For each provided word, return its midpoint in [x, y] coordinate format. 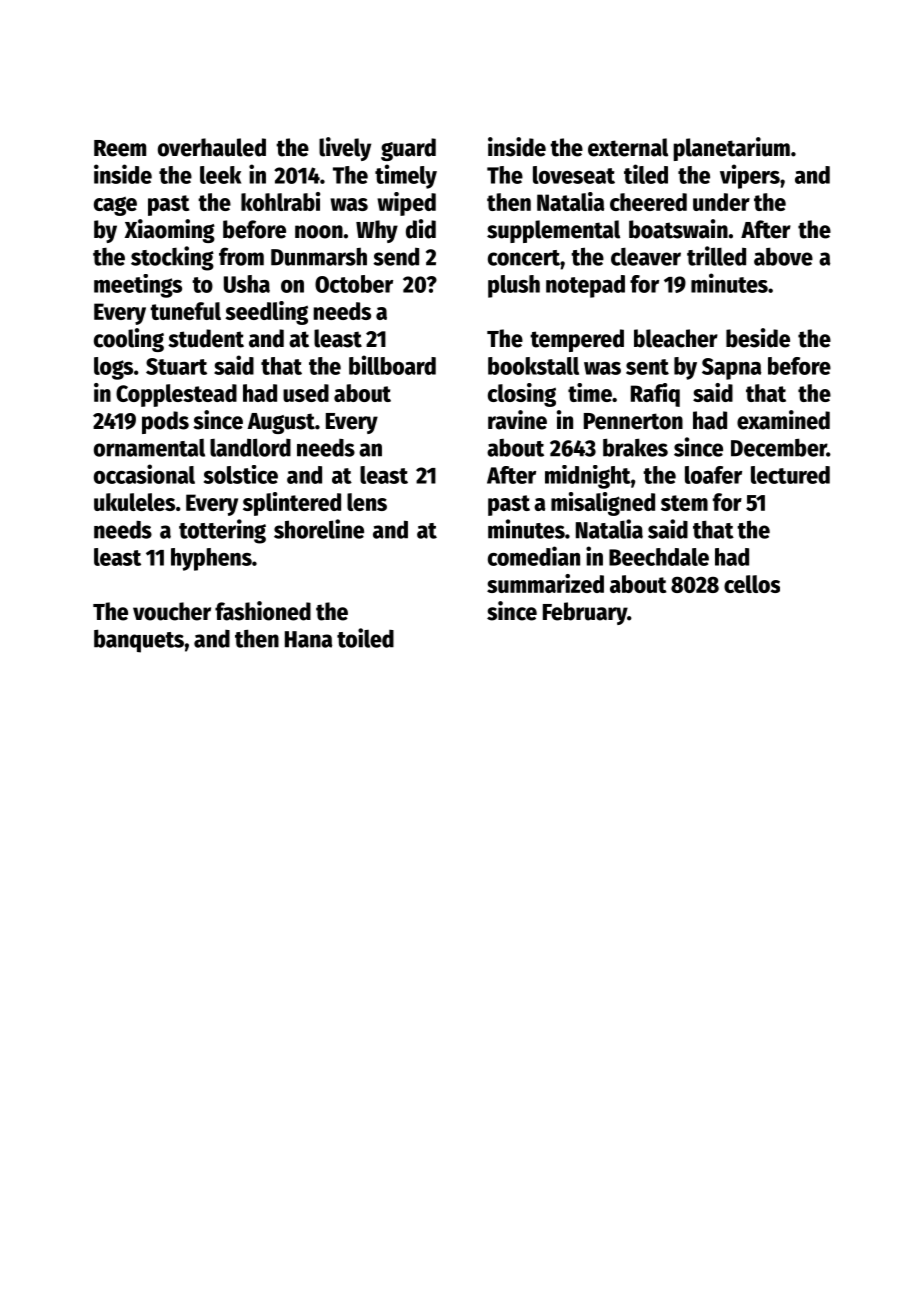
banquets [139, 641]
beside [758, 338]
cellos [752, 584]
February [585, 613]
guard [408, 149]
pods [165, 422]
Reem [120, 148]
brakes [635, 447]
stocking [172, 258]
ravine [517, 420]
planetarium [731, 149]
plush [514, 286]
